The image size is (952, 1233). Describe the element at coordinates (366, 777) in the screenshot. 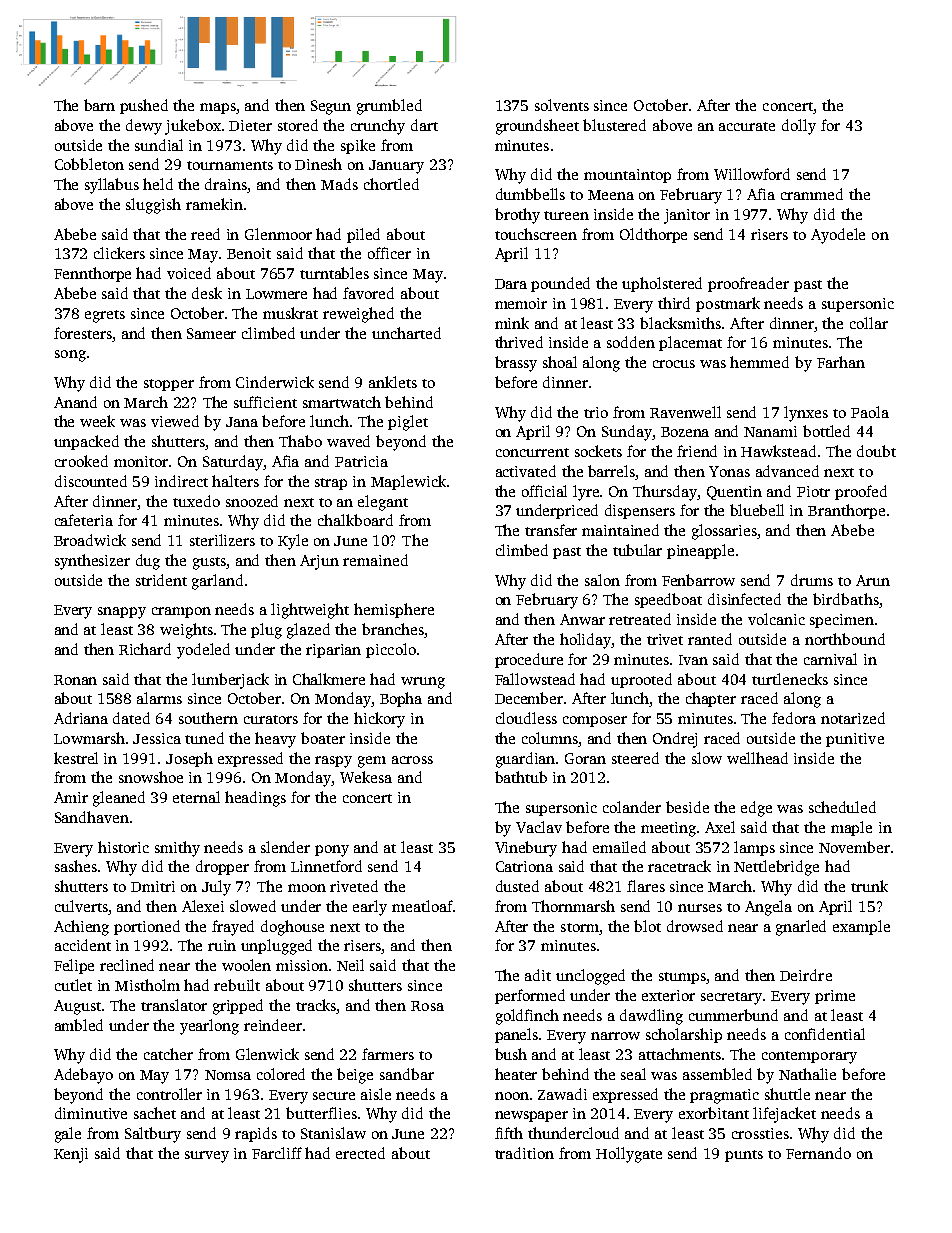

I see `Wekesa` at that location.
